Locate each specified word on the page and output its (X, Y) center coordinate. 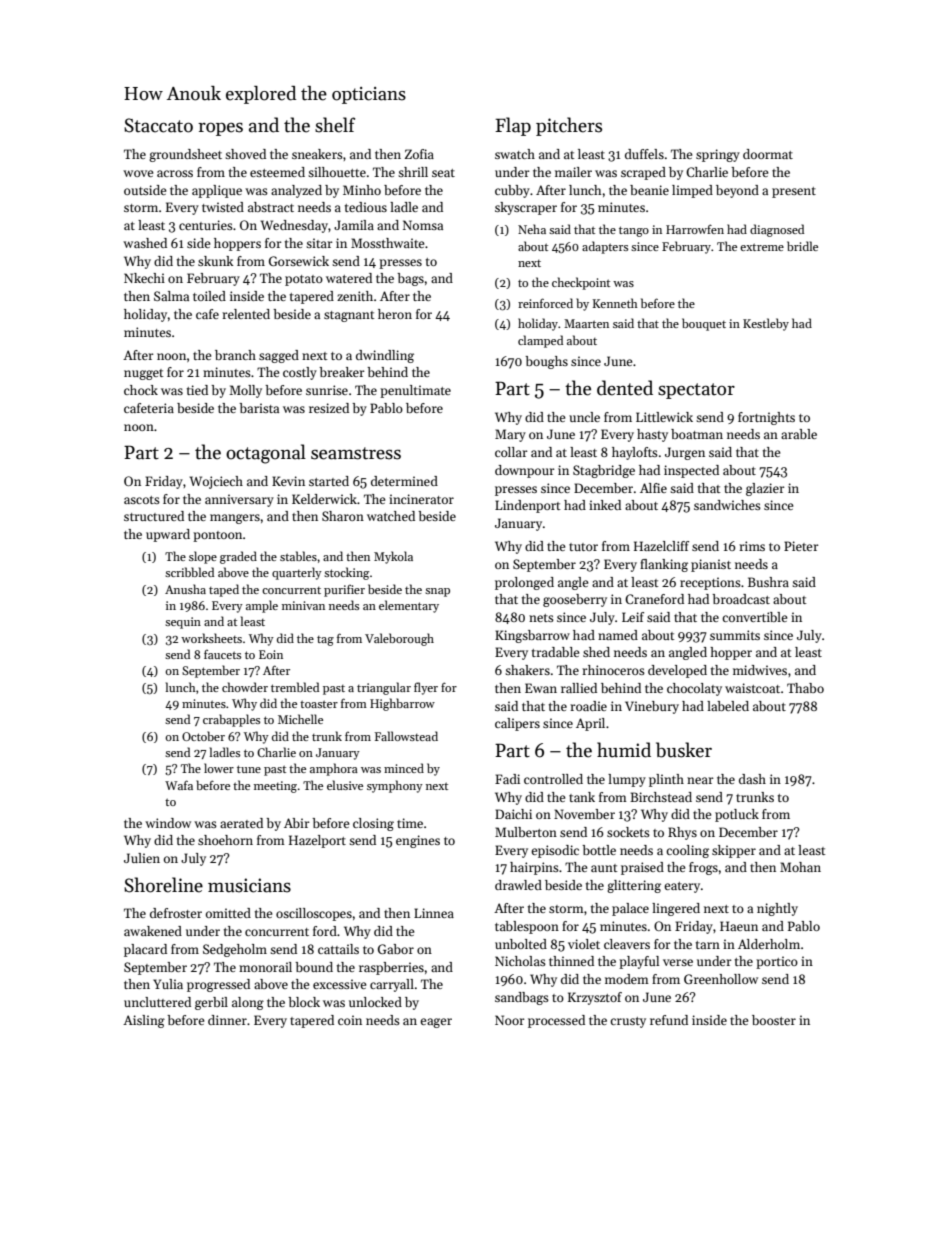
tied (197, 390)
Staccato (158, 125)
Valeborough (399, 639)
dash (752, 779)
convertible (754, 617)
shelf (335, 125)
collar (511, 452)
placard (145, 950)
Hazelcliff (661, 546)
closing (373, 824)
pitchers (569, 126)
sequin (183, 623)
